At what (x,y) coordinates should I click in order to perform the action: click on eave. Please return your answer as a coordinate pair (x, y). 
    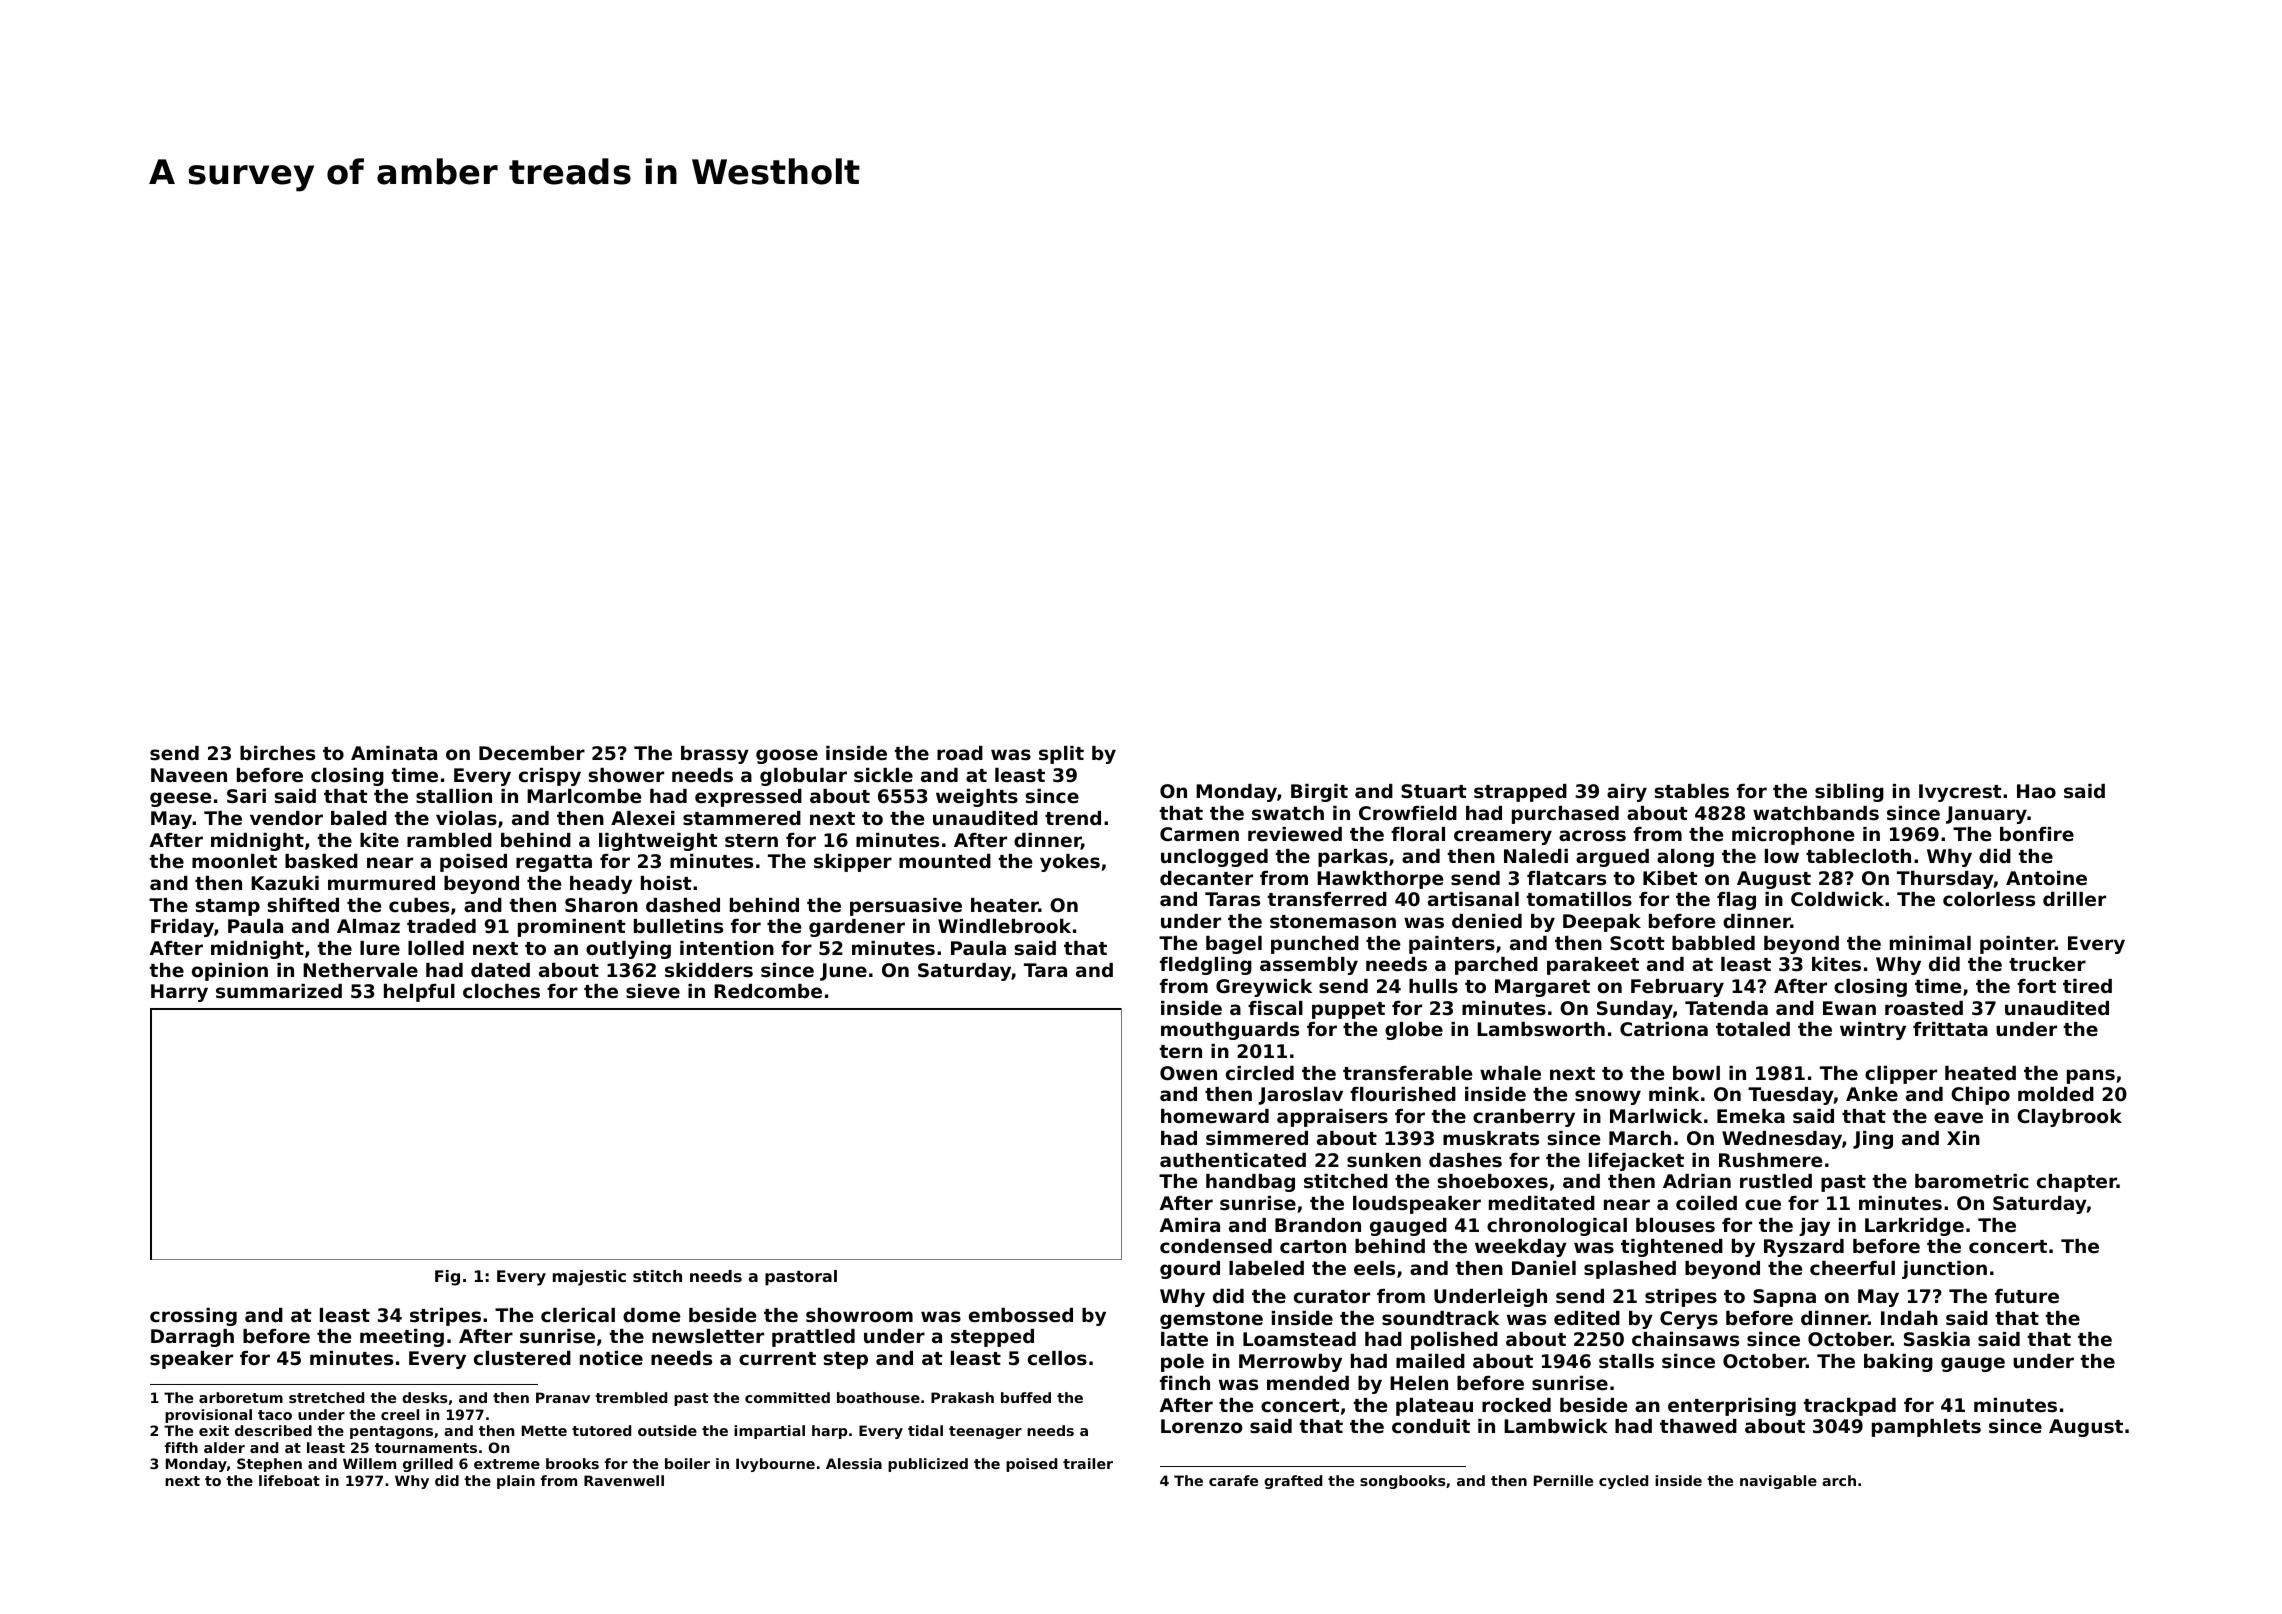
    Looking at the image, I should click on (1958, 1117).
